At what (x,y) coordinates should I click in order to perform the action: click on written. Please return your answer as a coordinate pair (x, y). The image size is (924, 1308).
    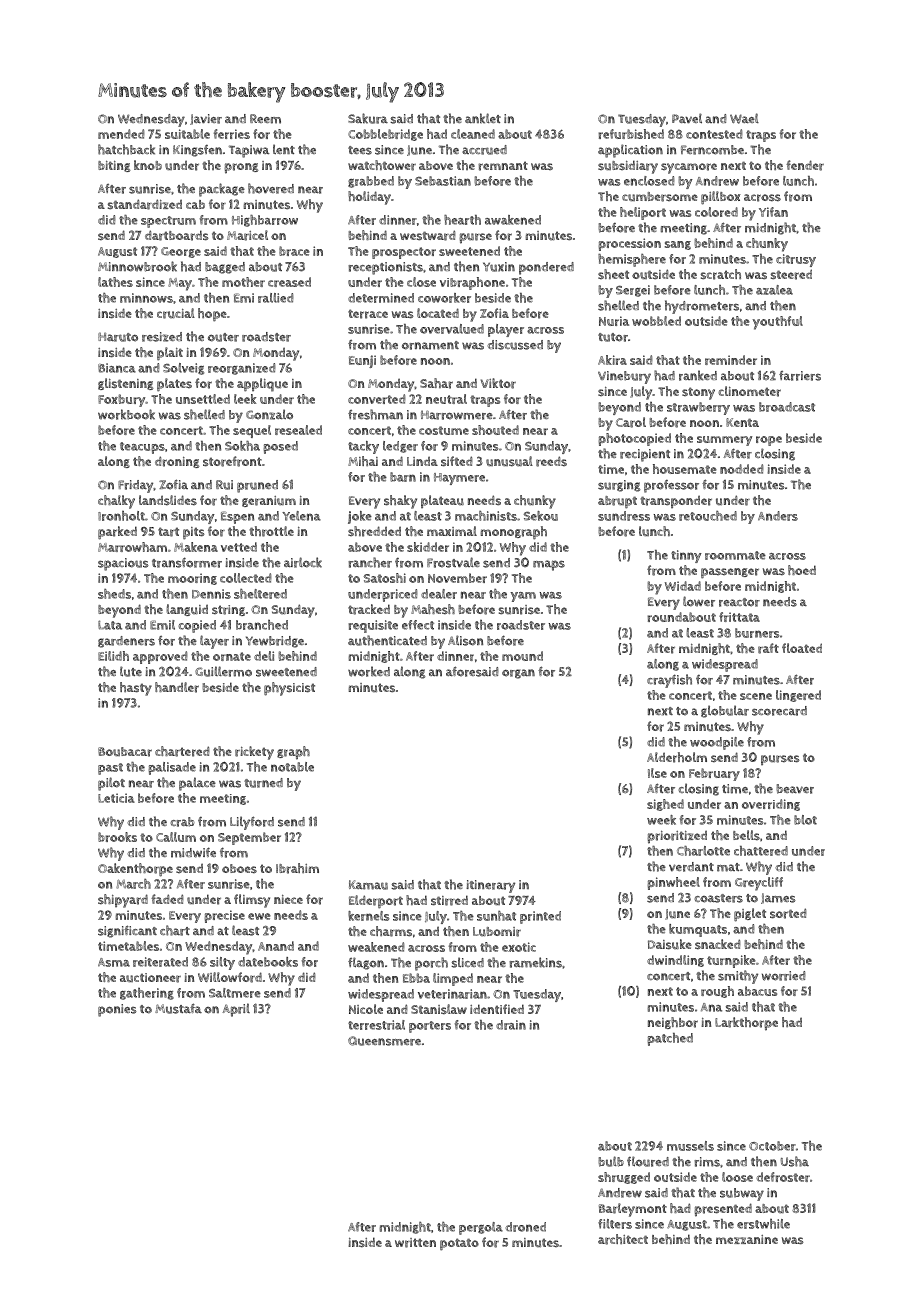
    Looking at the image, I should click on (415, 1243).
